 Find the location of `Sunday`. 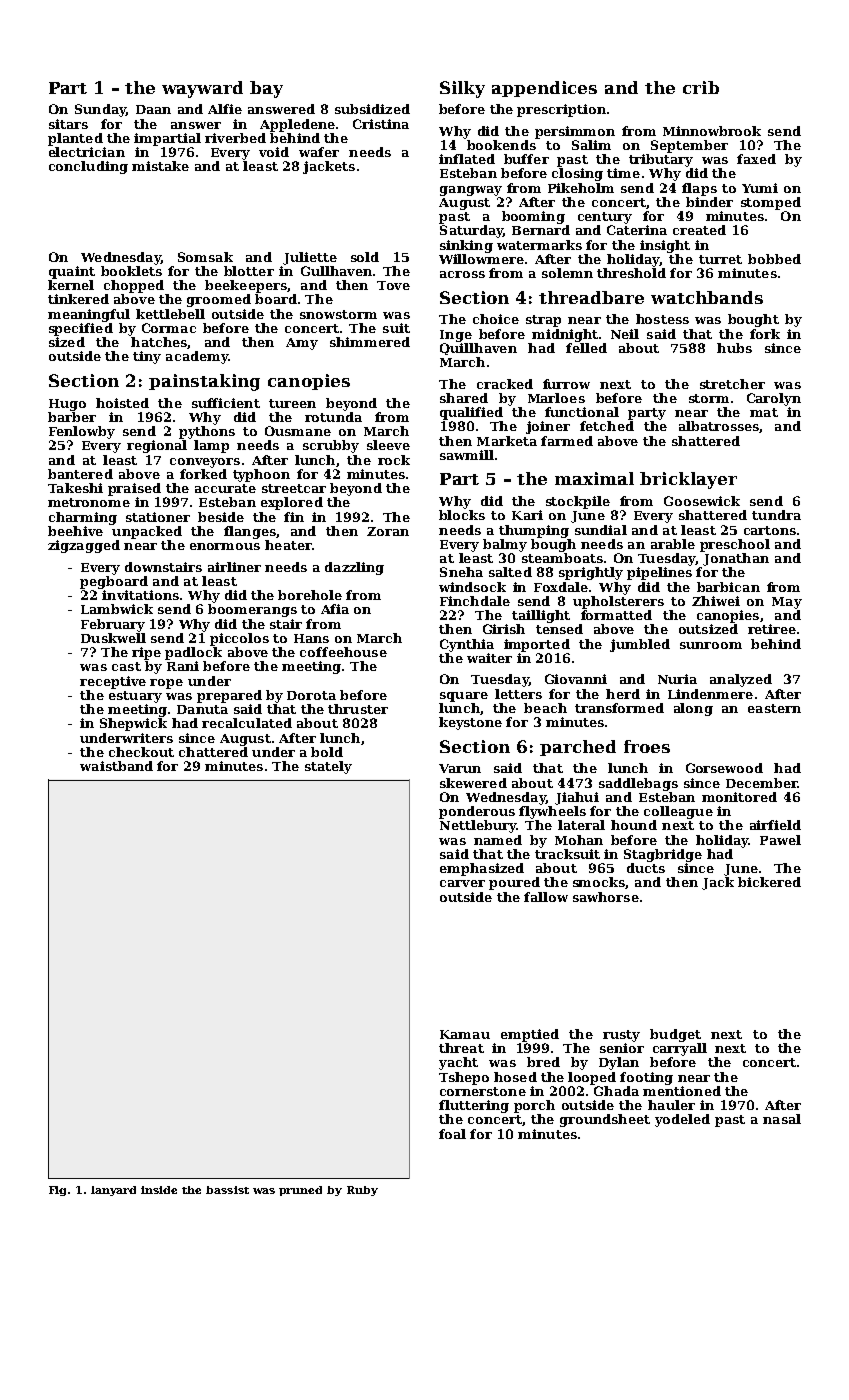

Sunday is located at coordinates (100, 110).
